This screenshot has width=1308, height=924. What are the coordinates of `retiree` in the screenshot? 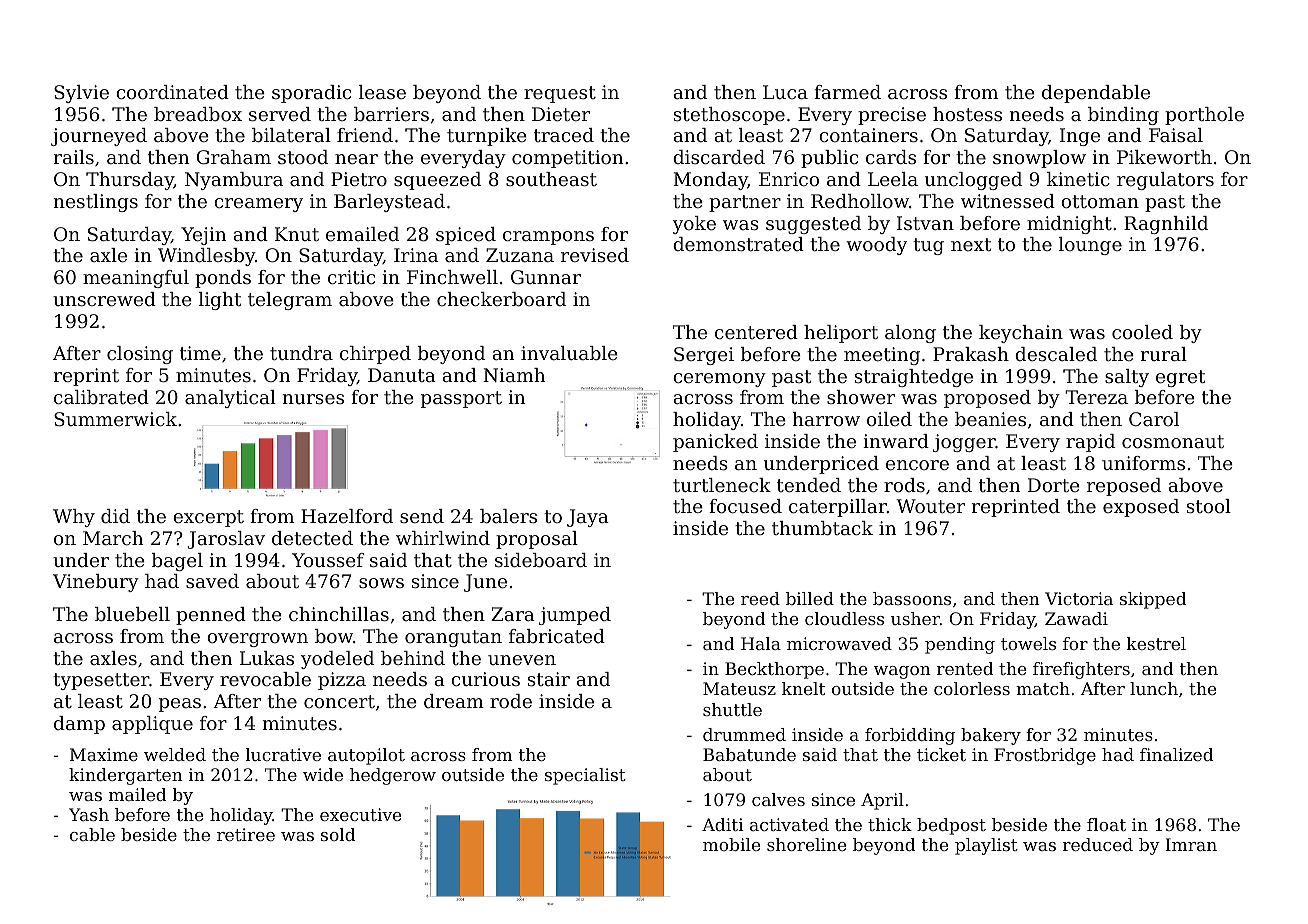 It's located at (246, 834).
